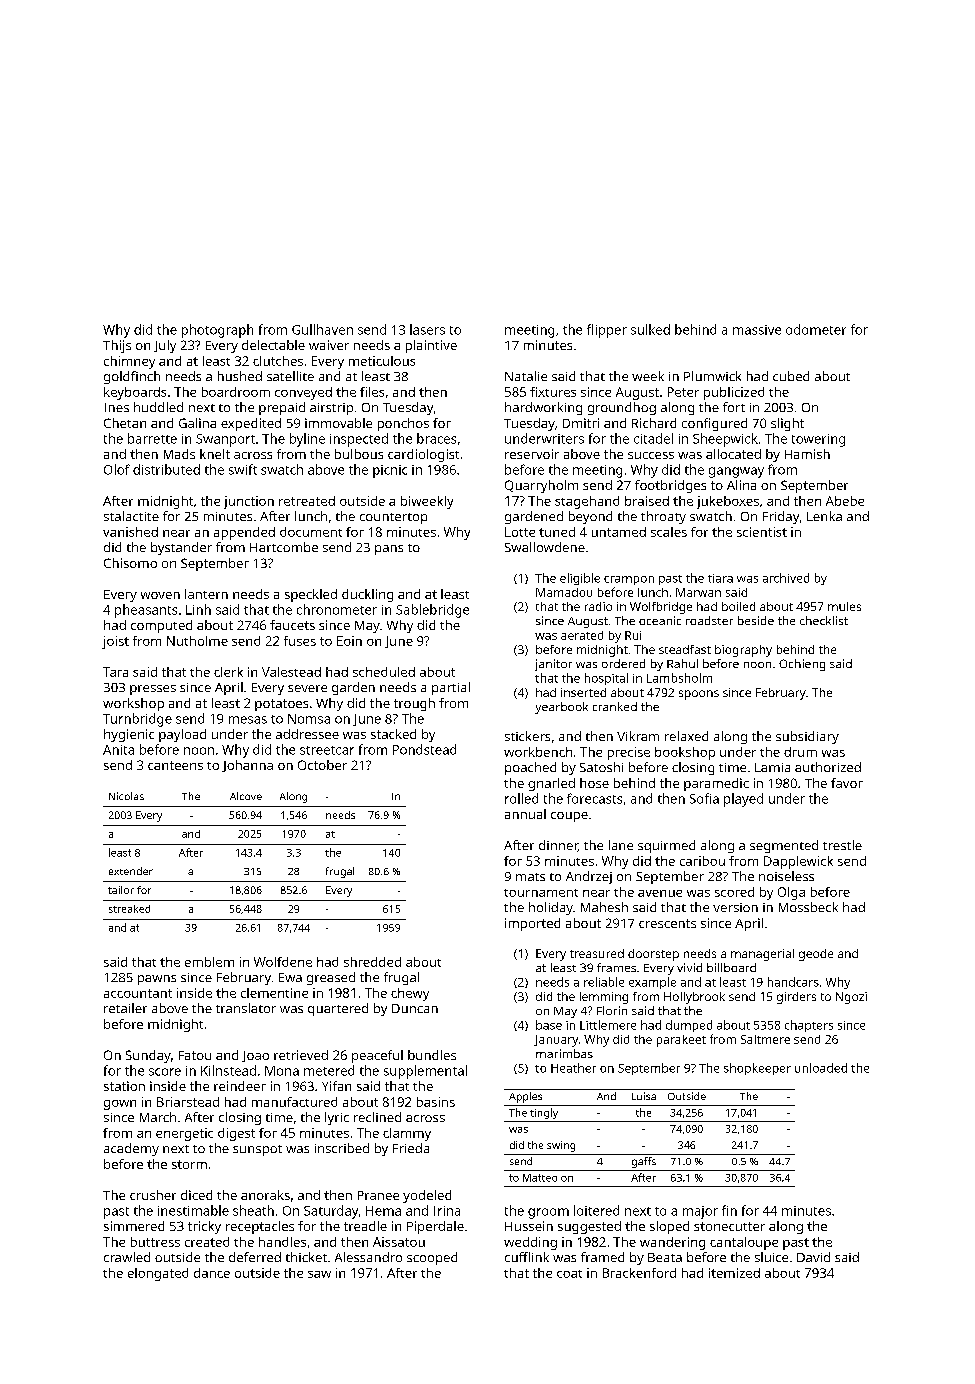  I want to click on Alcove, so click(246, 796).
